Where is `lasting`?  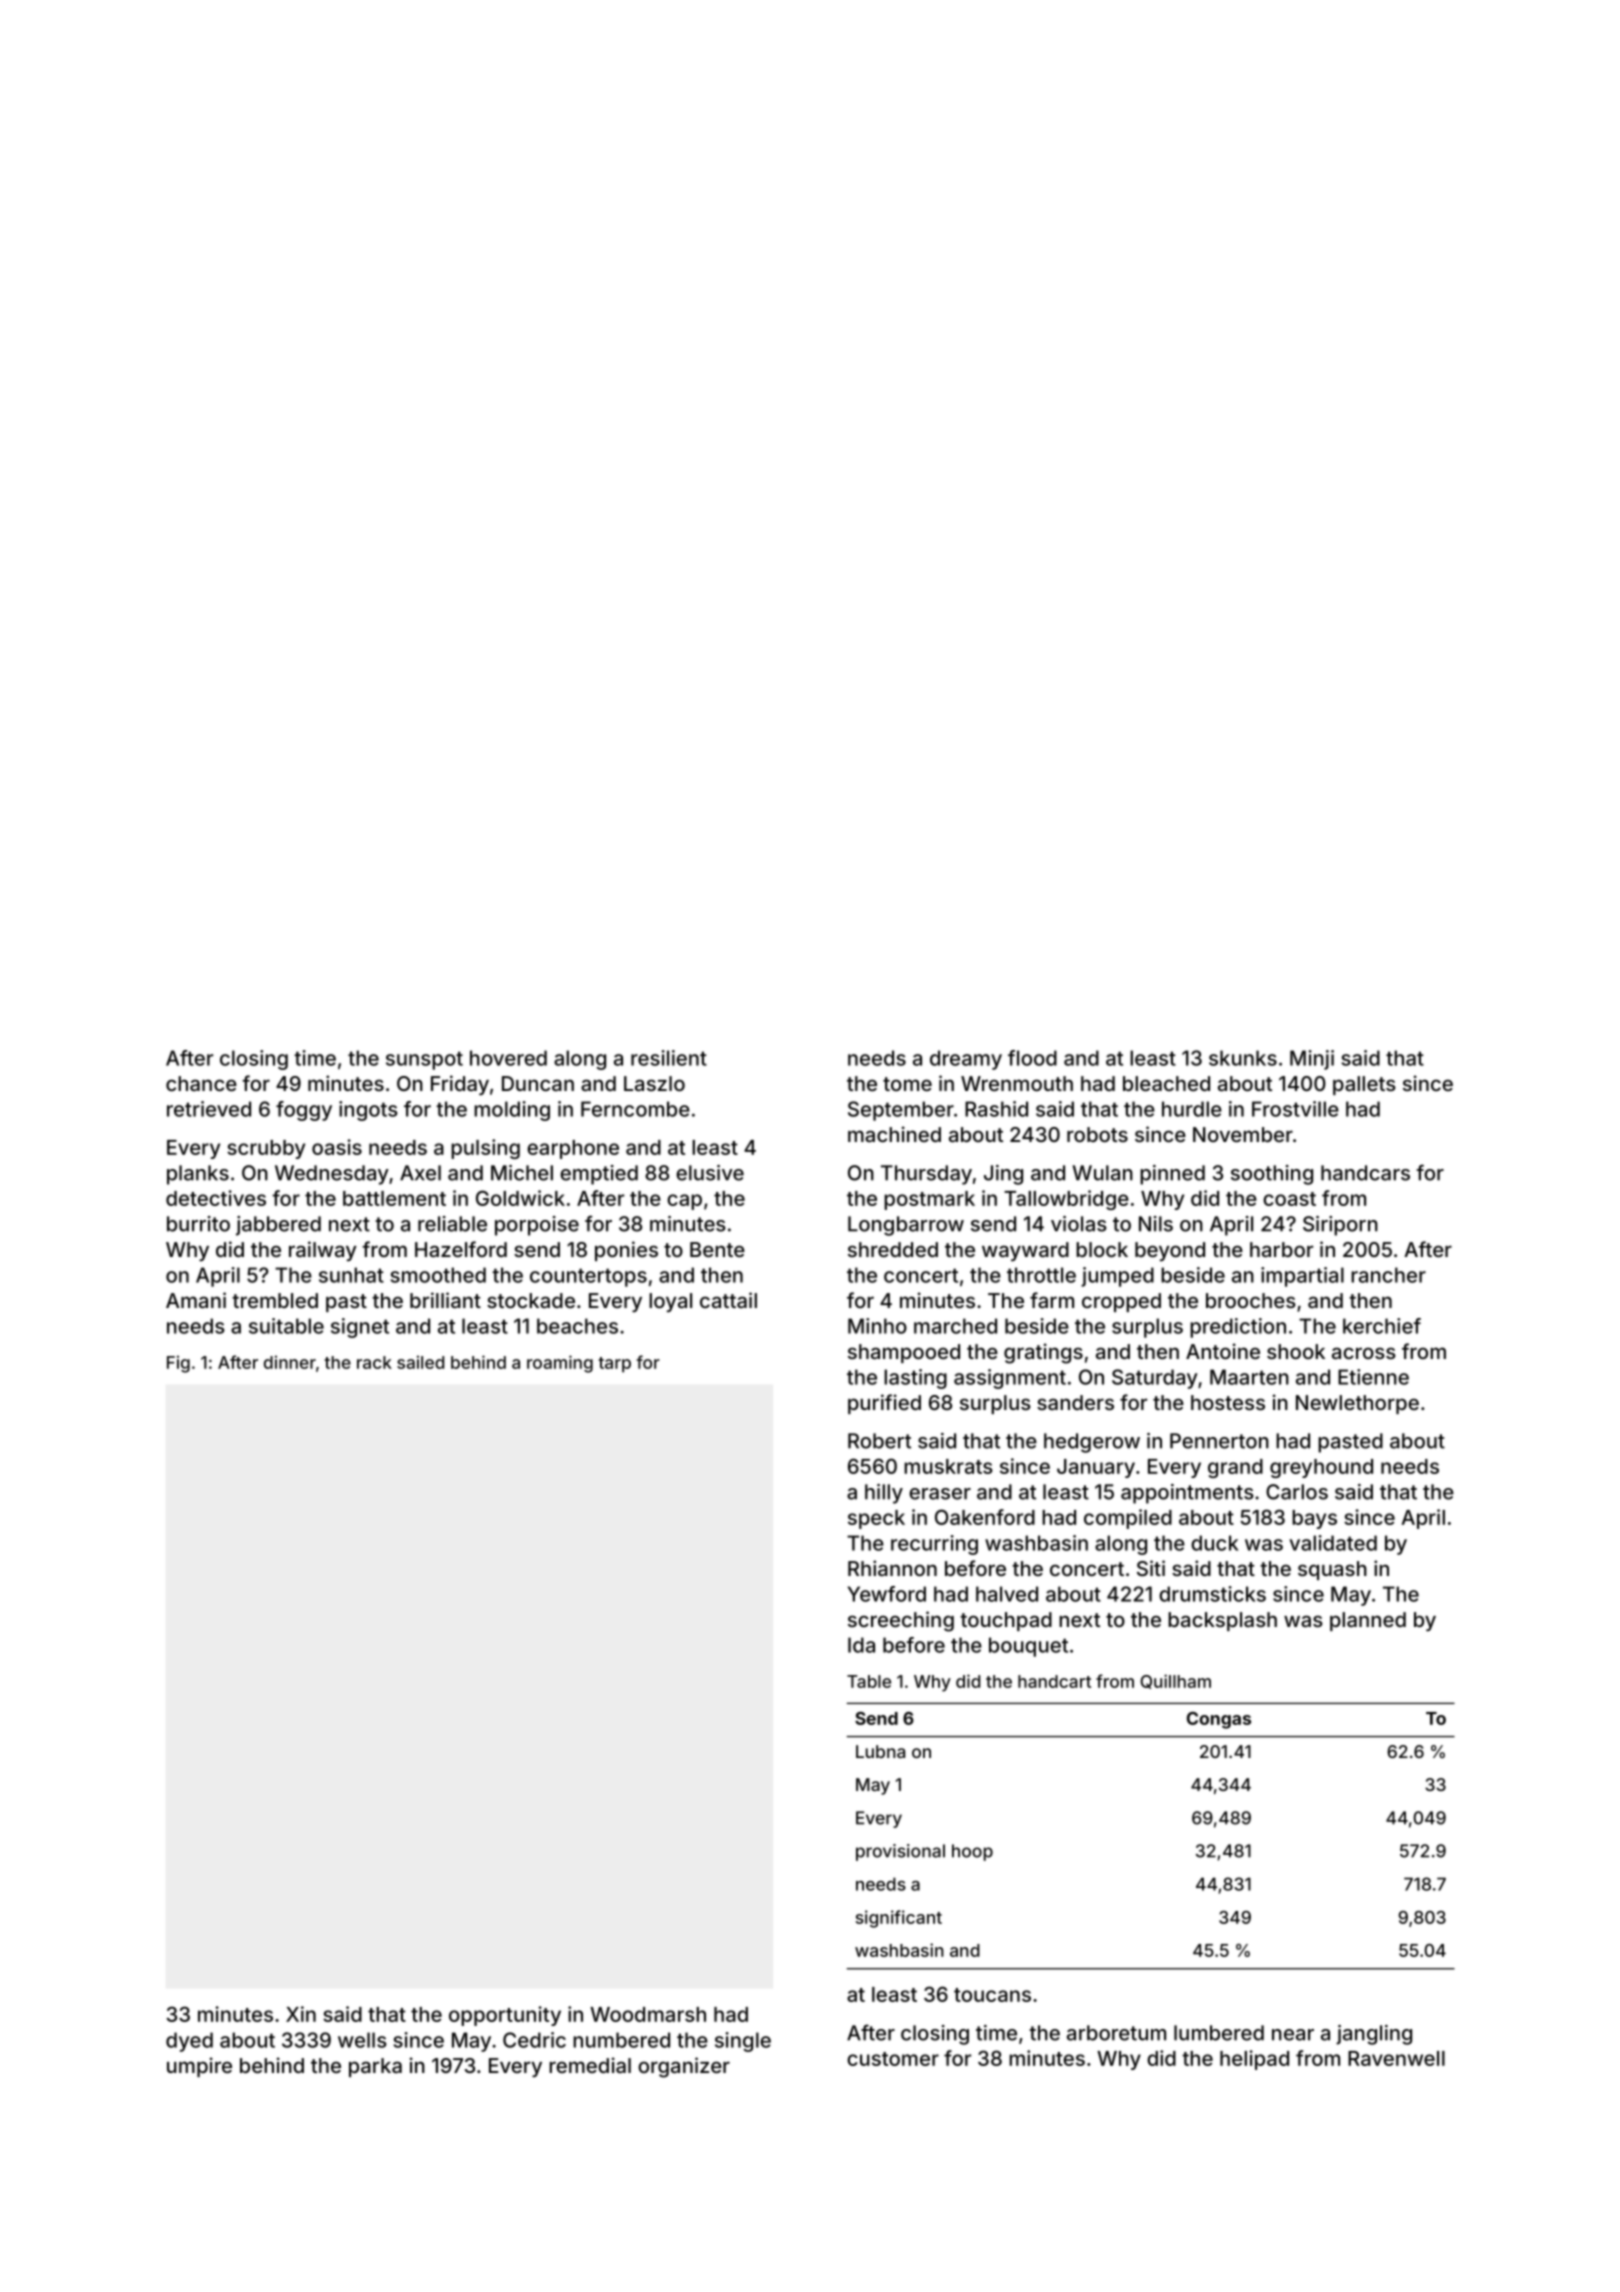 lasting is located at coordinates (915, 1379).
